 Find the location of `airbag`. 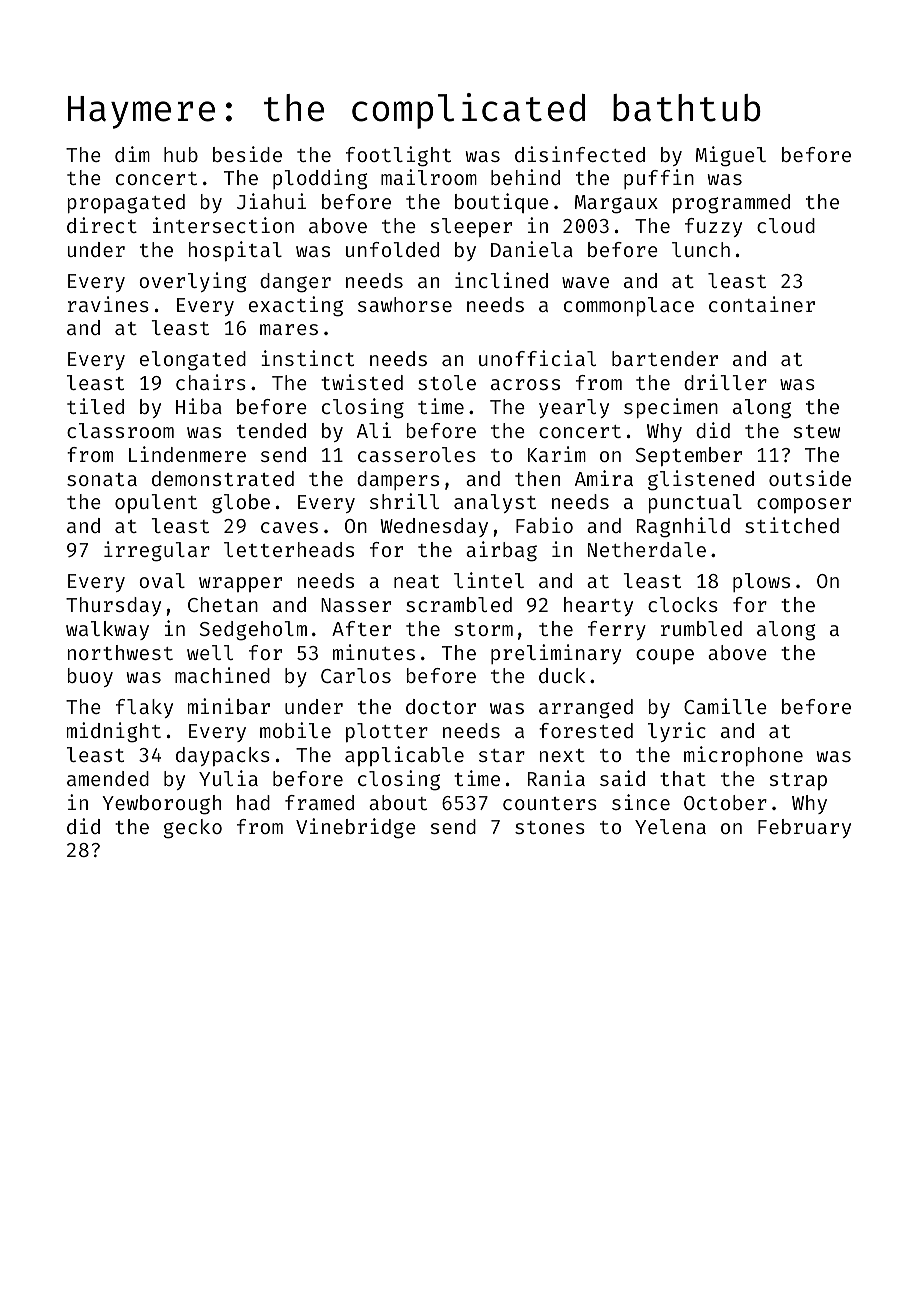

airbag is located at coordinates (501, 551).
